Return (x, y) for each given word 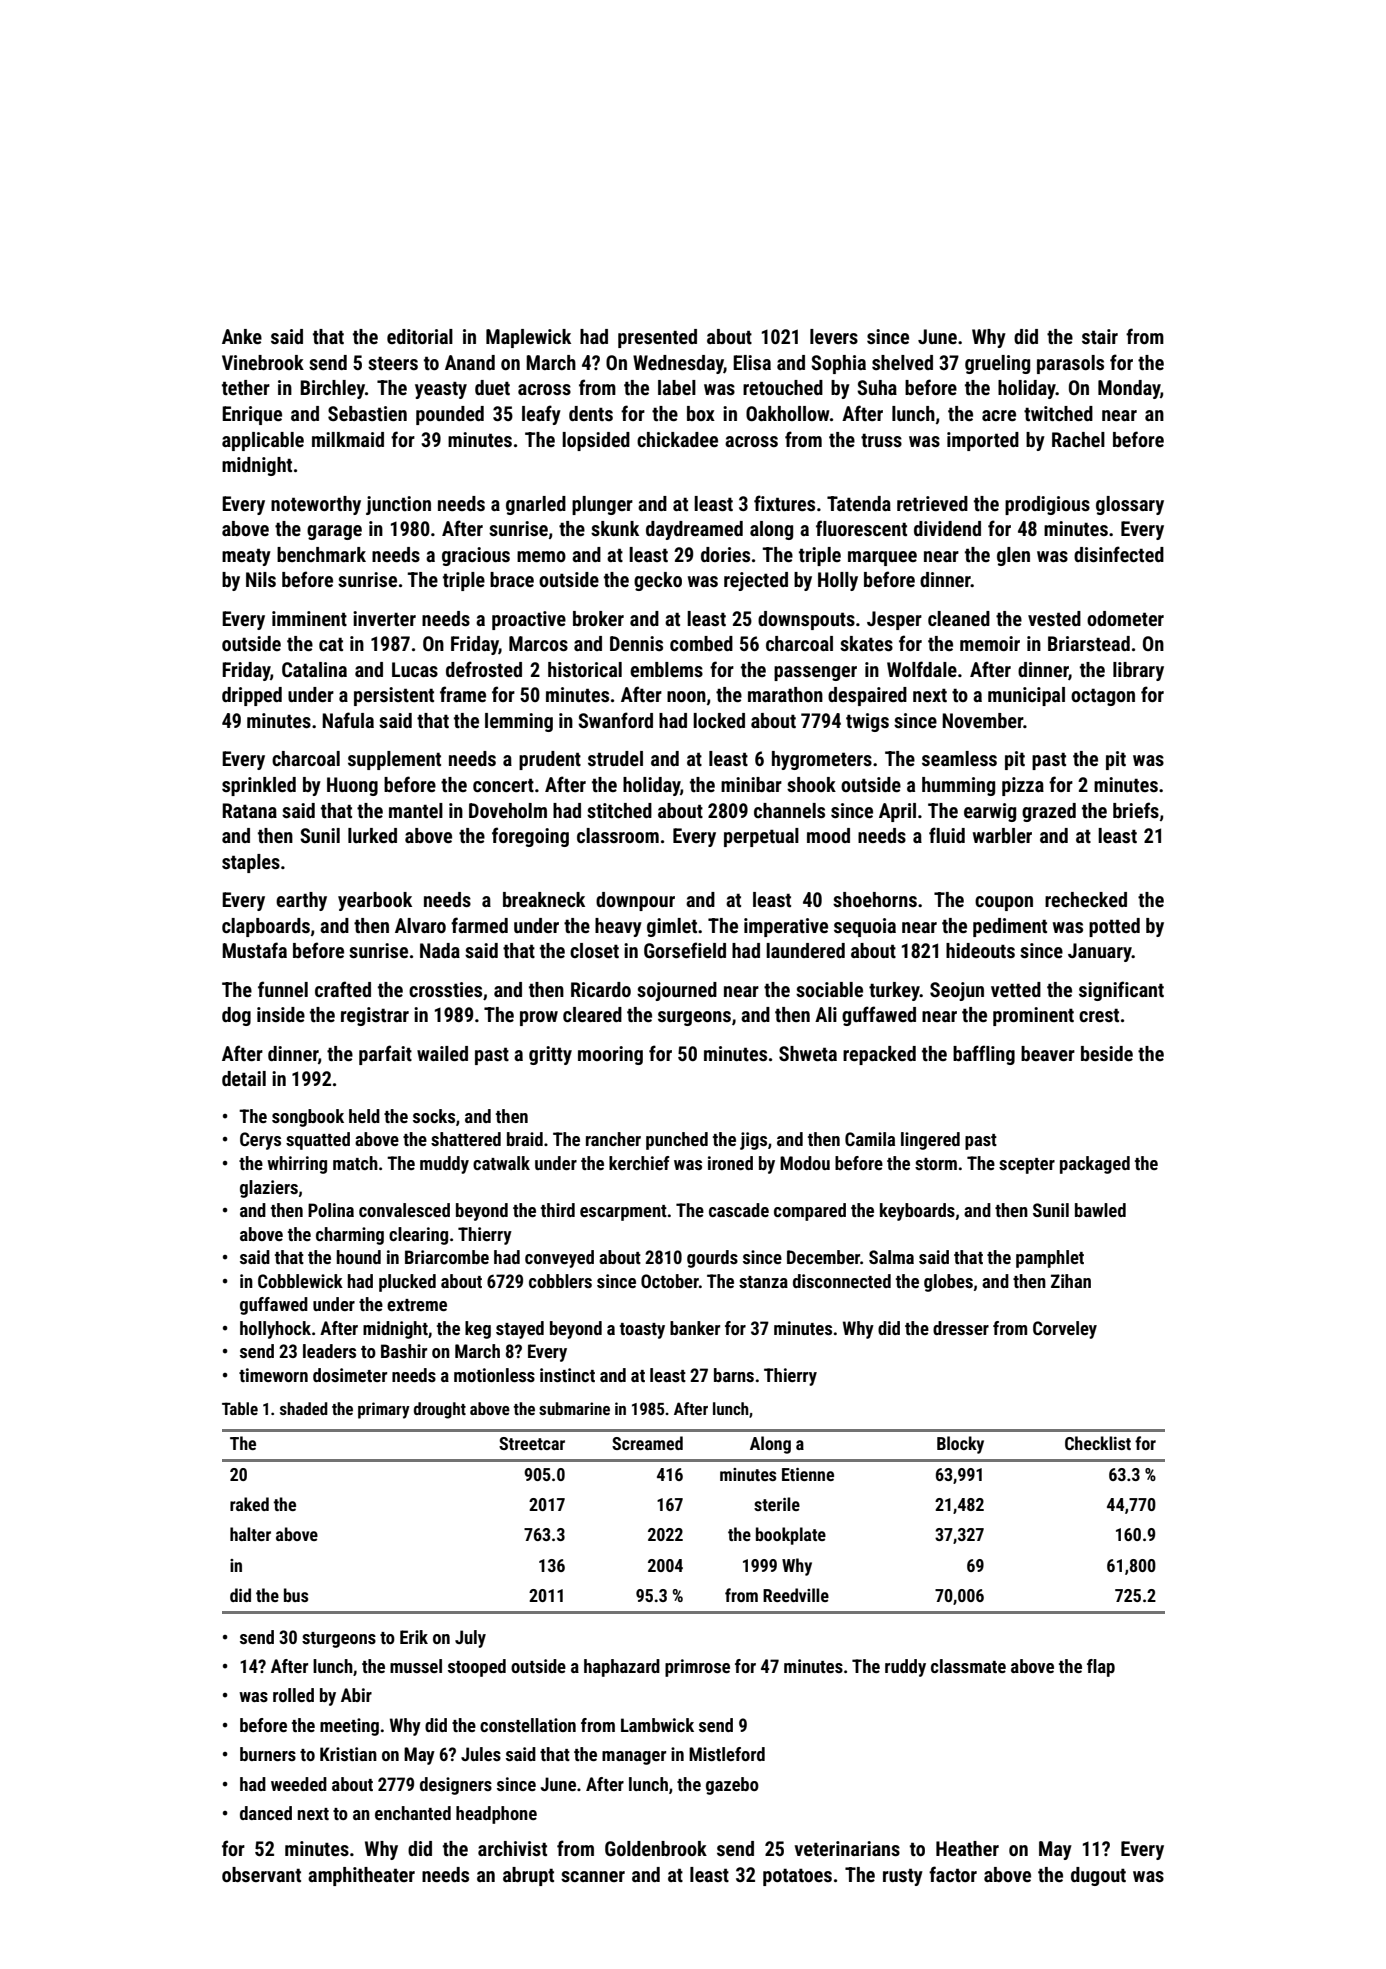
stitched (619, 810)
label (677, 387)
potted (1114, 927)
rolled (293, 1695)
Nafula (348, 720)
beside (1107, 1053)
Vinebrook (263, 362)
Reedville (796, 1595)
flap (1101, 1668)
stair (1100, 336)
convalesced (404, 1210)
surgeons (694, 1018)
